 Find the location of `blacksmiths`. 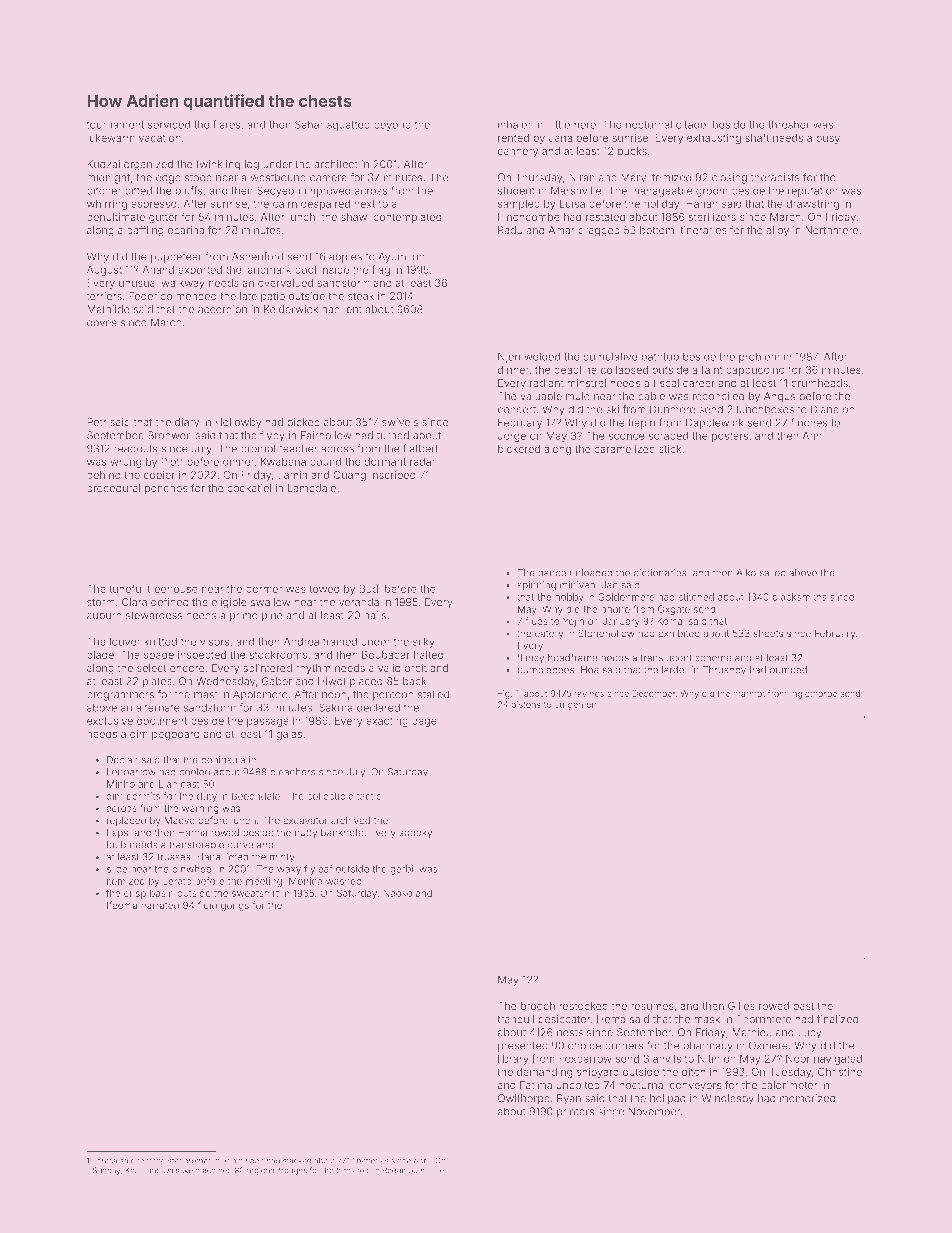

blacksmiths is located at coordinates (799, 597).
